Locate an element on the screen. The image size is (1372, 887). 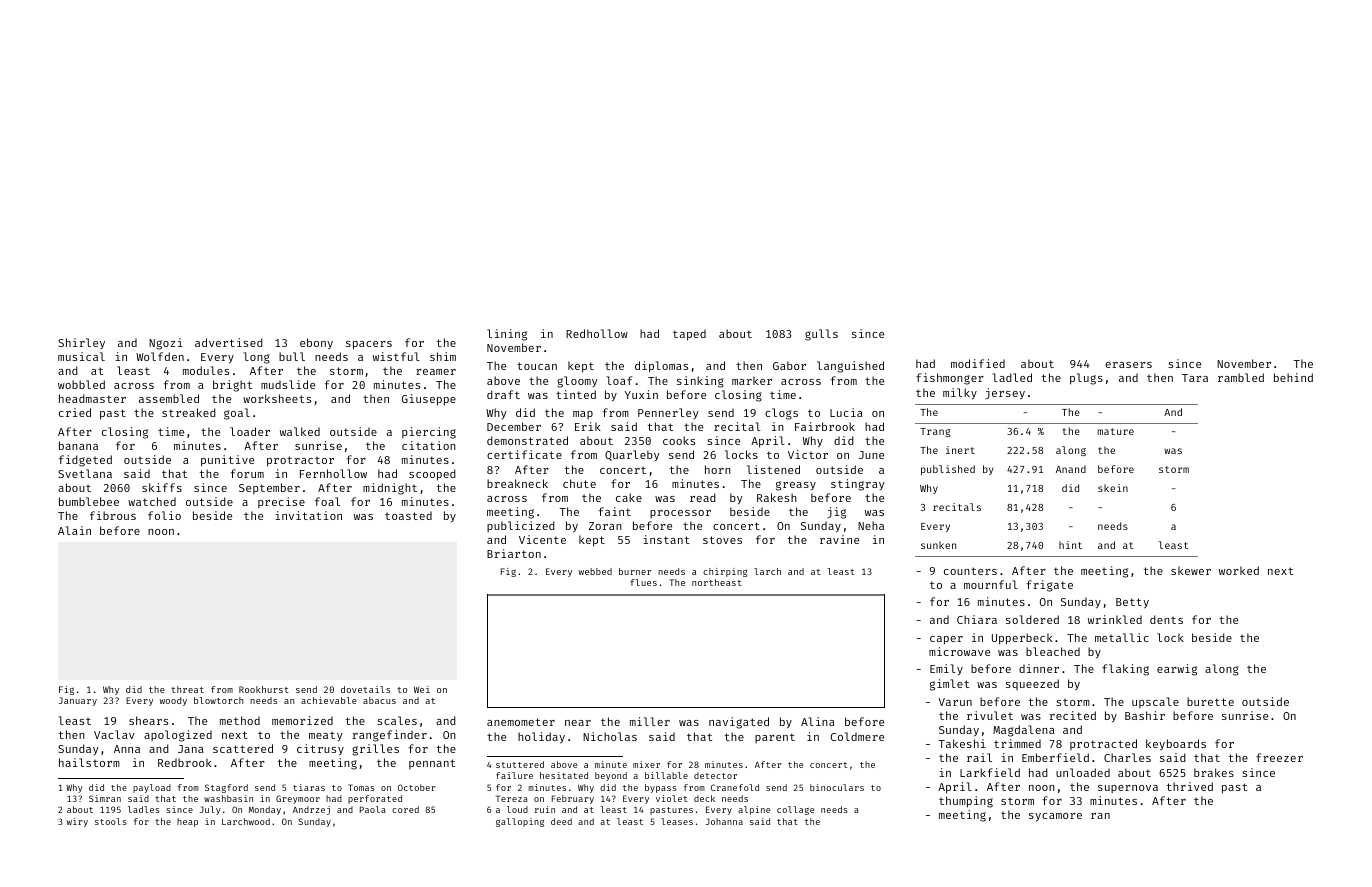
stools is located at coordinates (111, 821).
